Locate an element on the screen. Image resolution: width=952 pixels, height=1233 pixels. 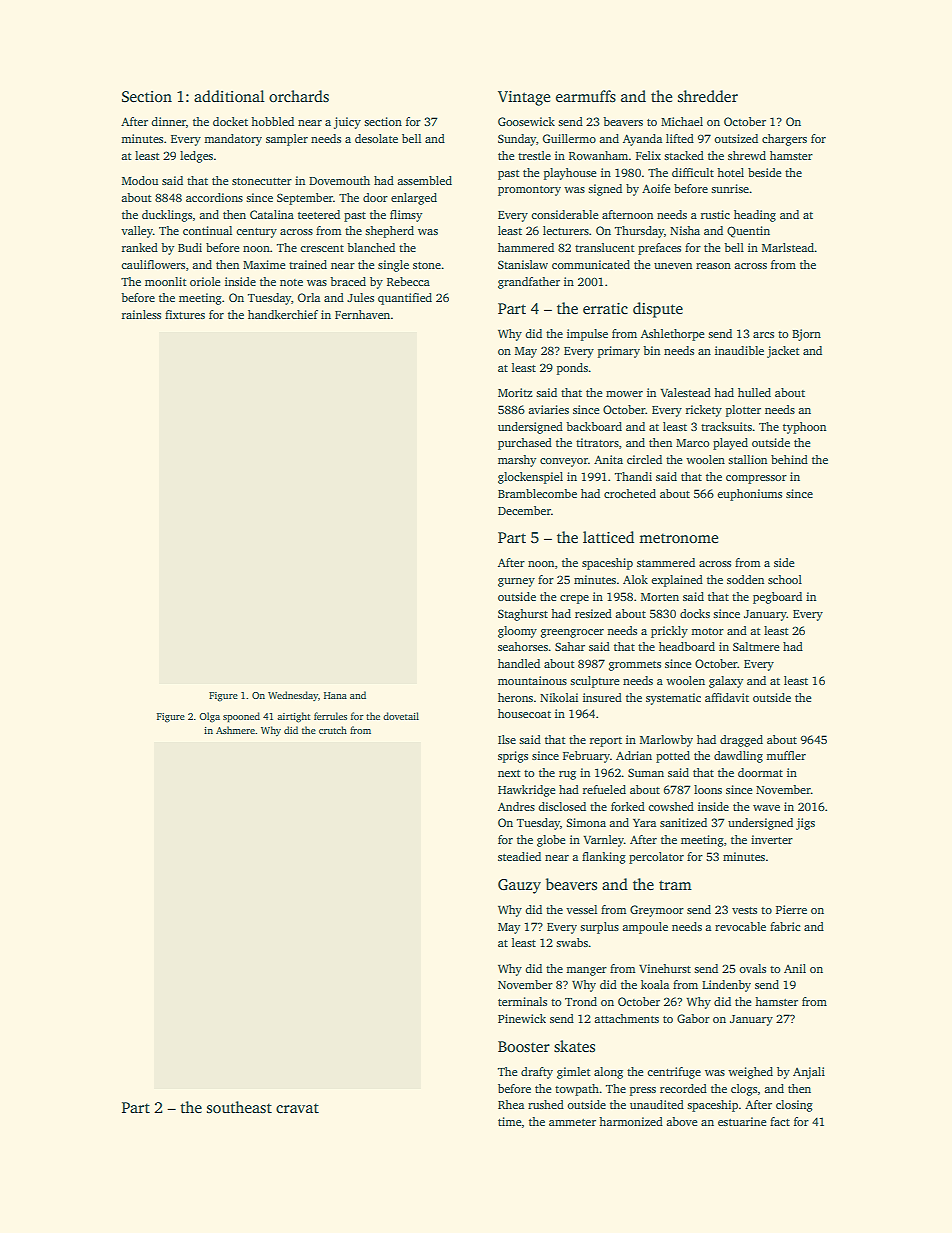
rainless is located at coordinates (141, 314).
